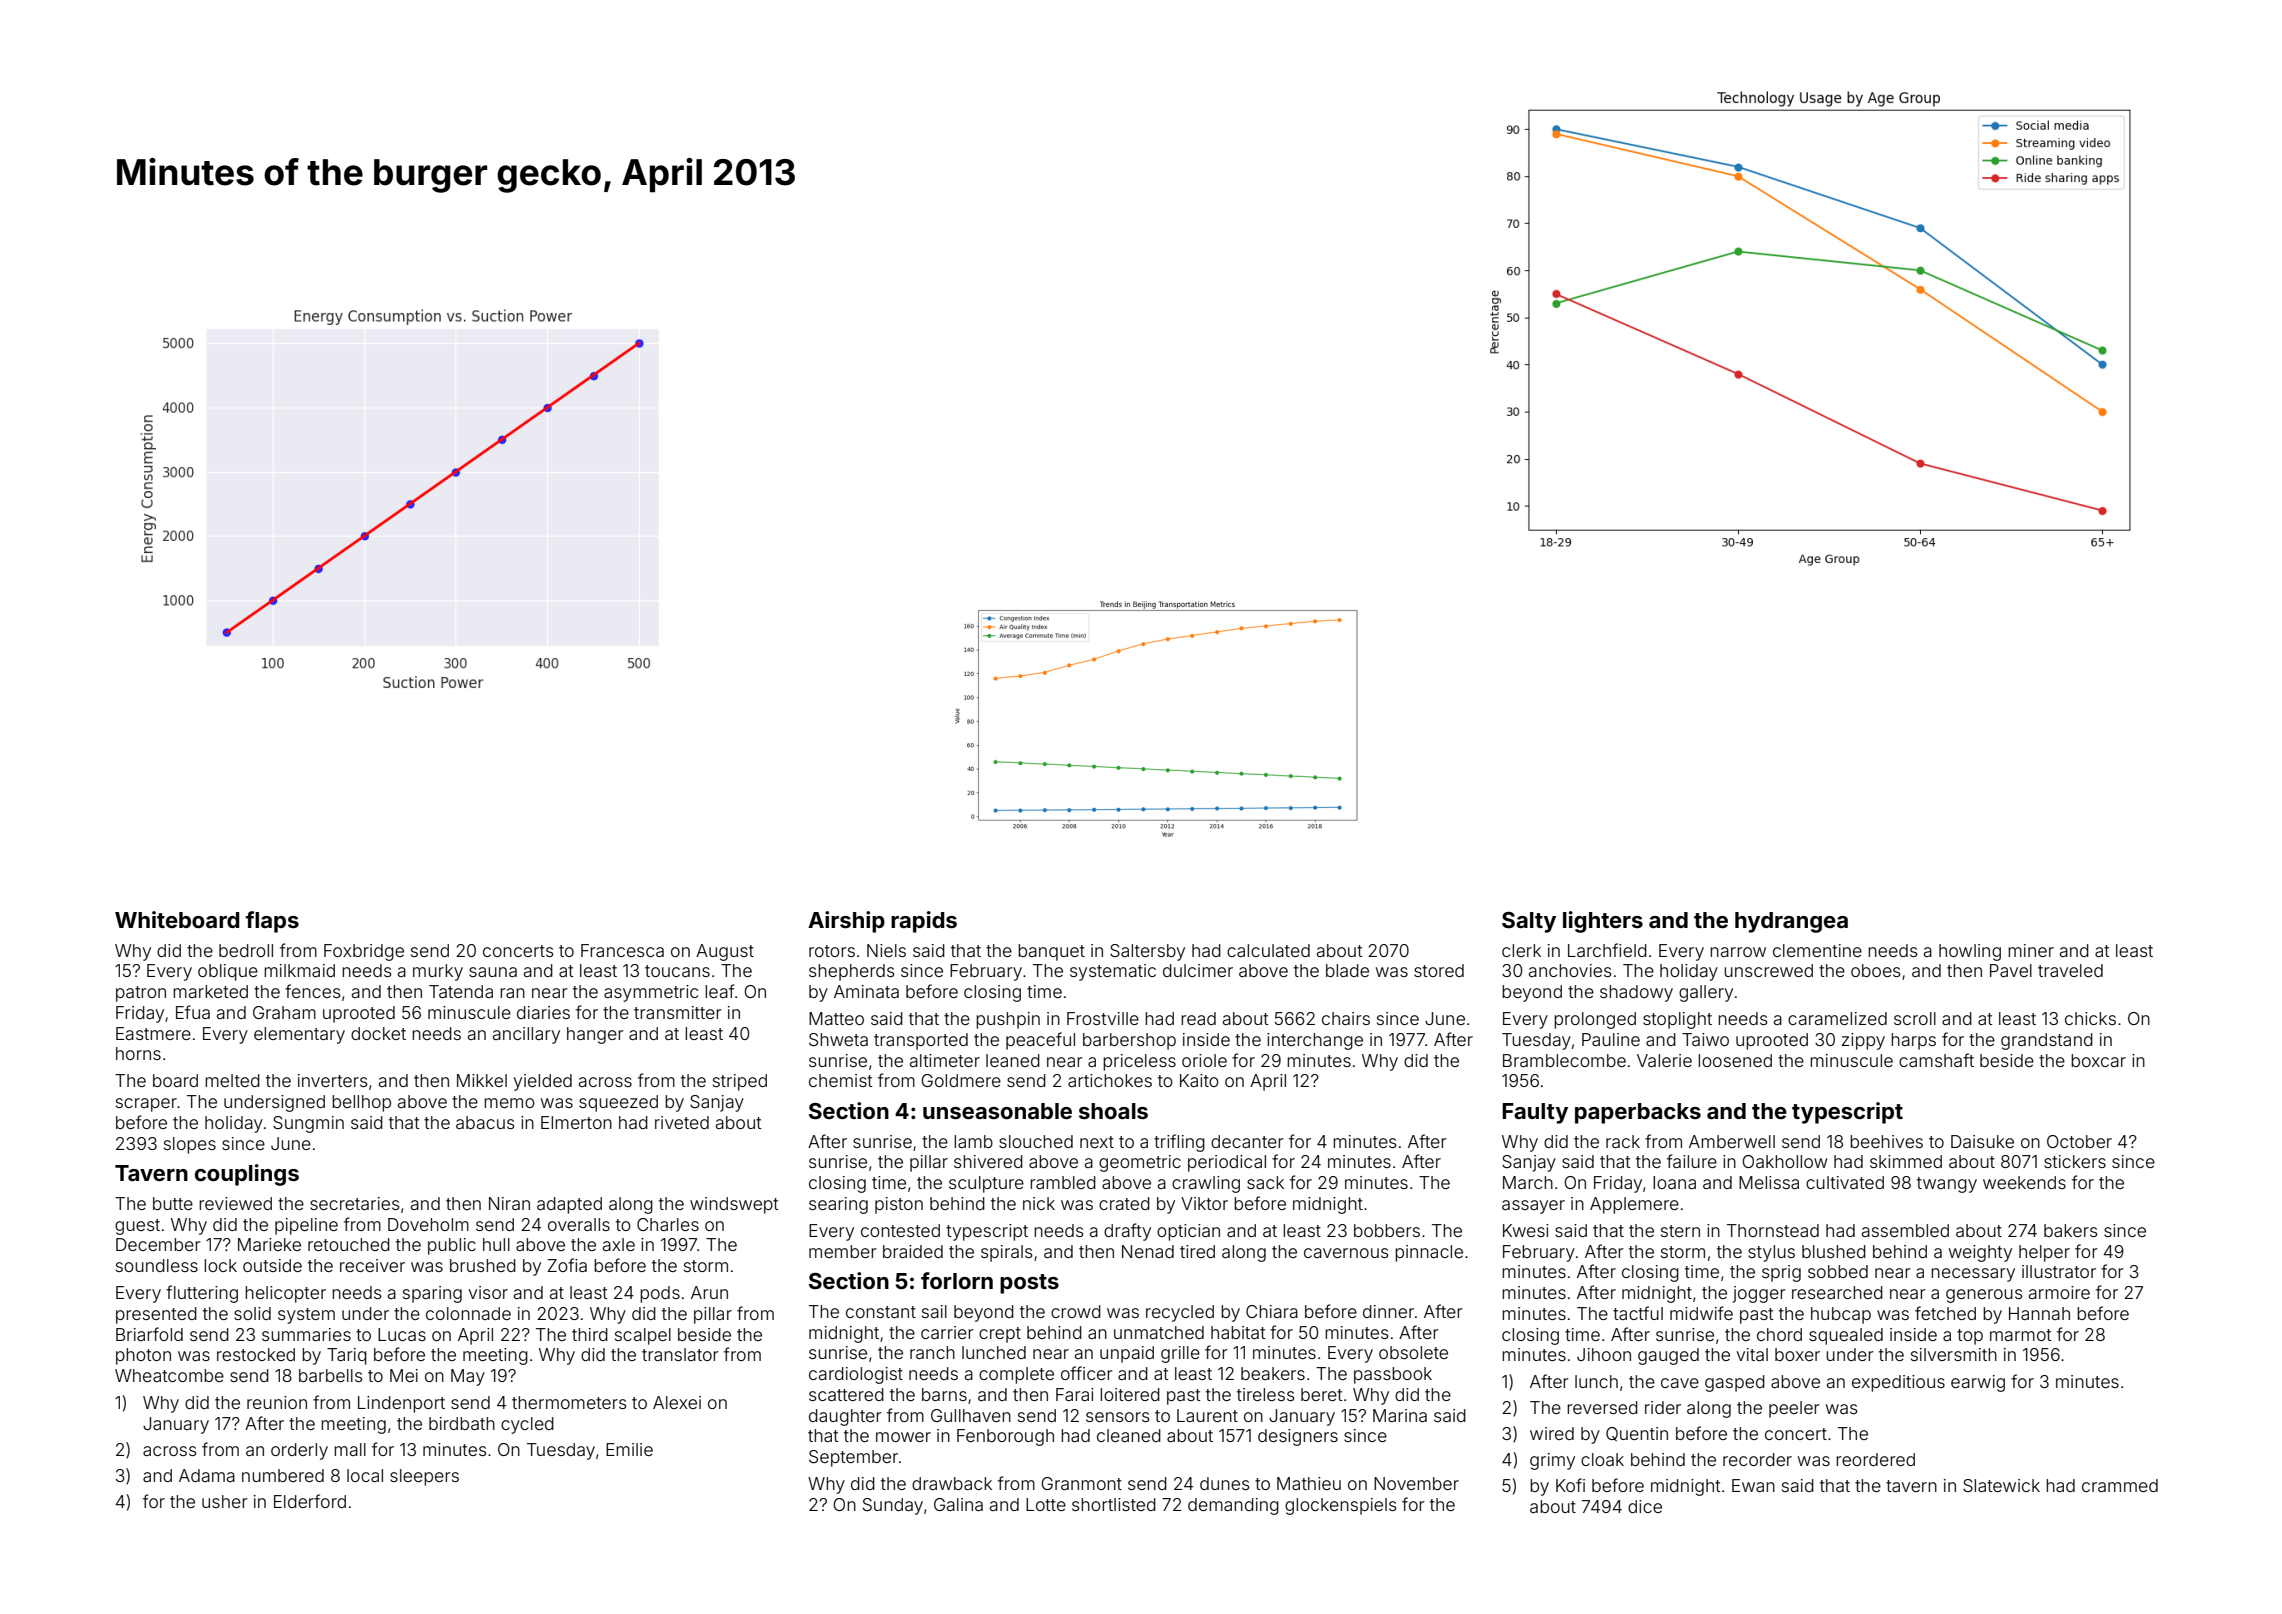  Describe the element at coordinates (924, 922) in the screenshot. I see `rapids` at that location.
